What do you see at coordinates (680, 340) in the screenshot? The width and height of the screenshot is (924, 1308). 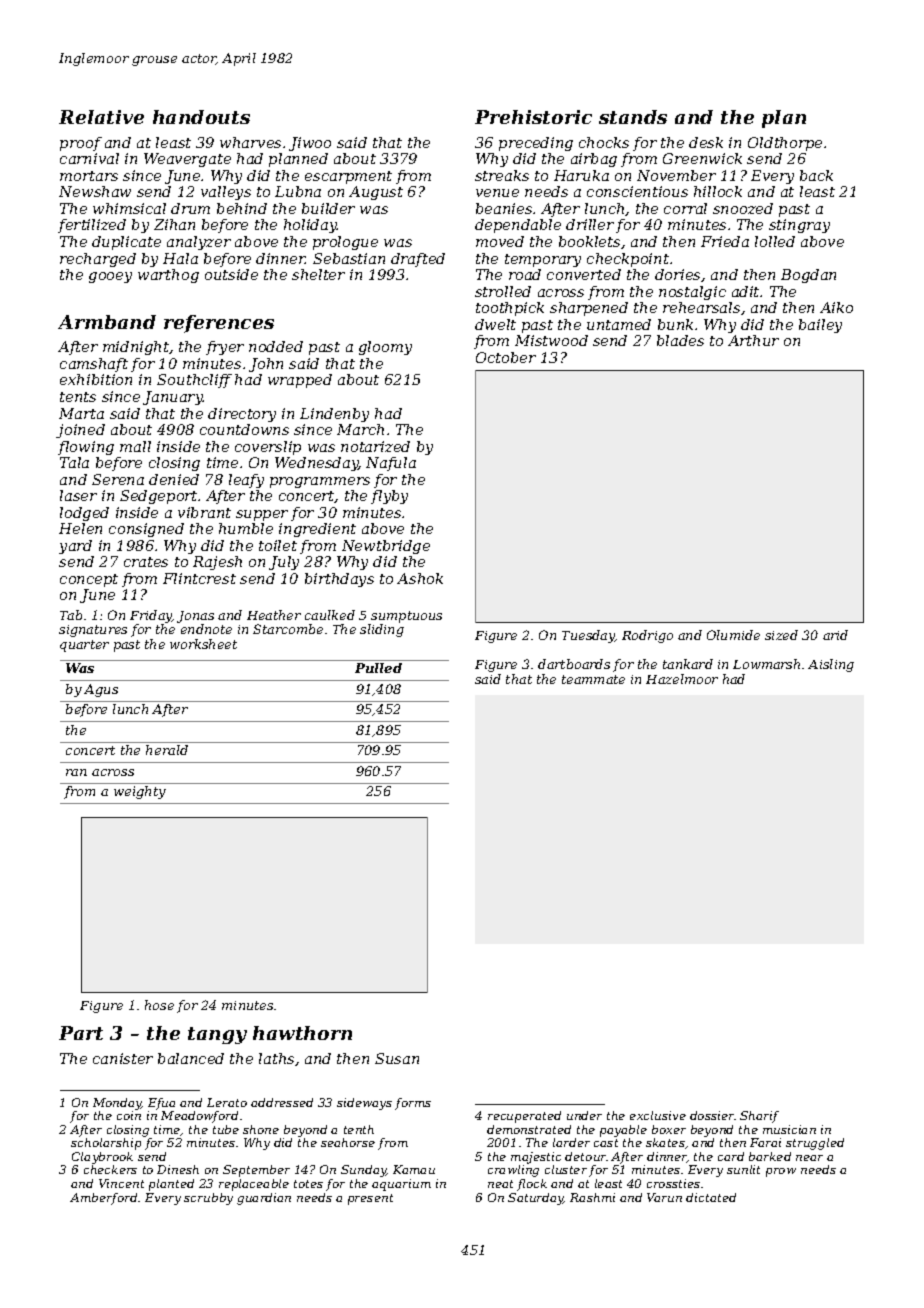 I see `blades` at bounding box center [680, 340].
